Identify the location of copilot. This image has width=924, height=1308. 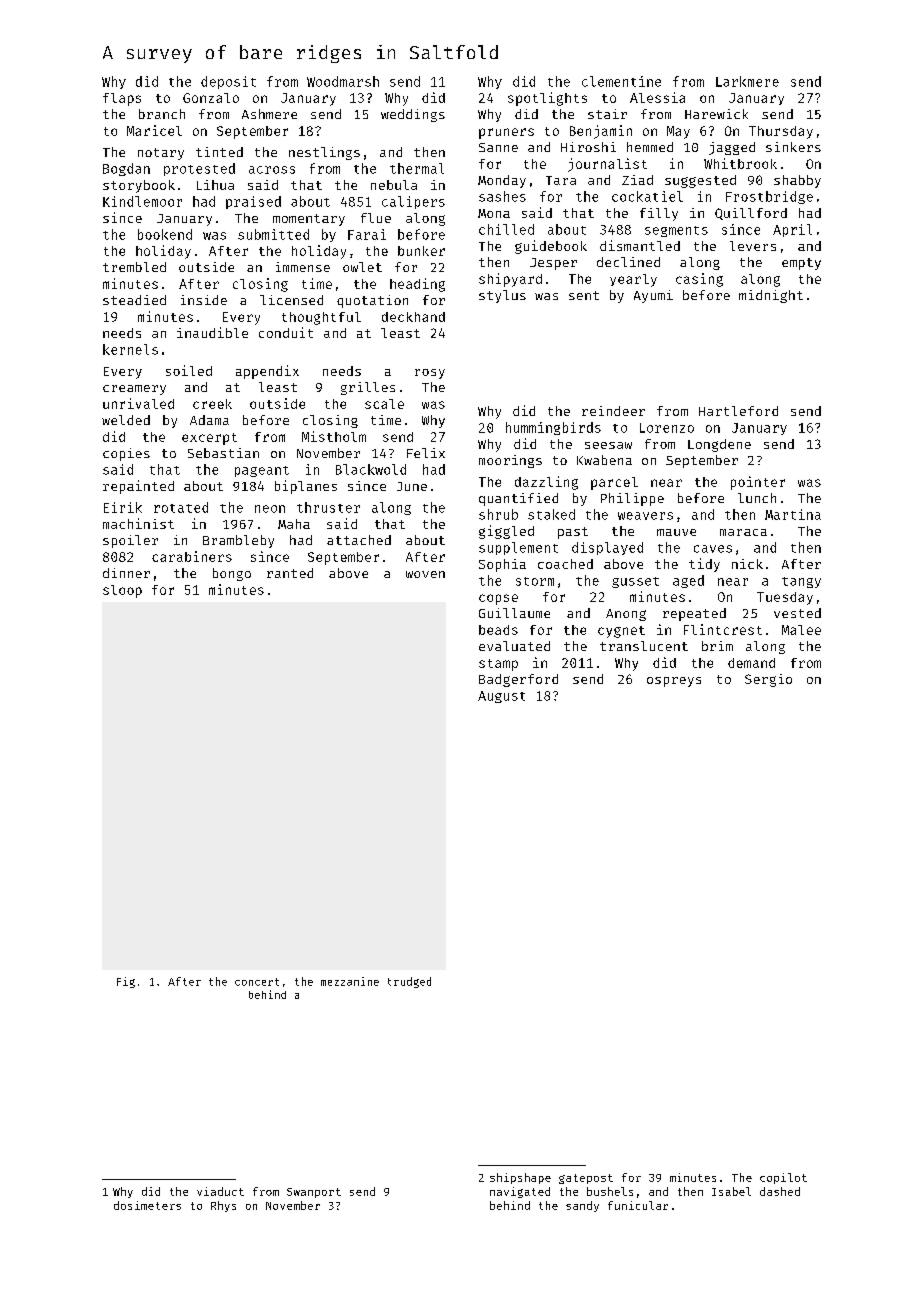
(783, 1178).
